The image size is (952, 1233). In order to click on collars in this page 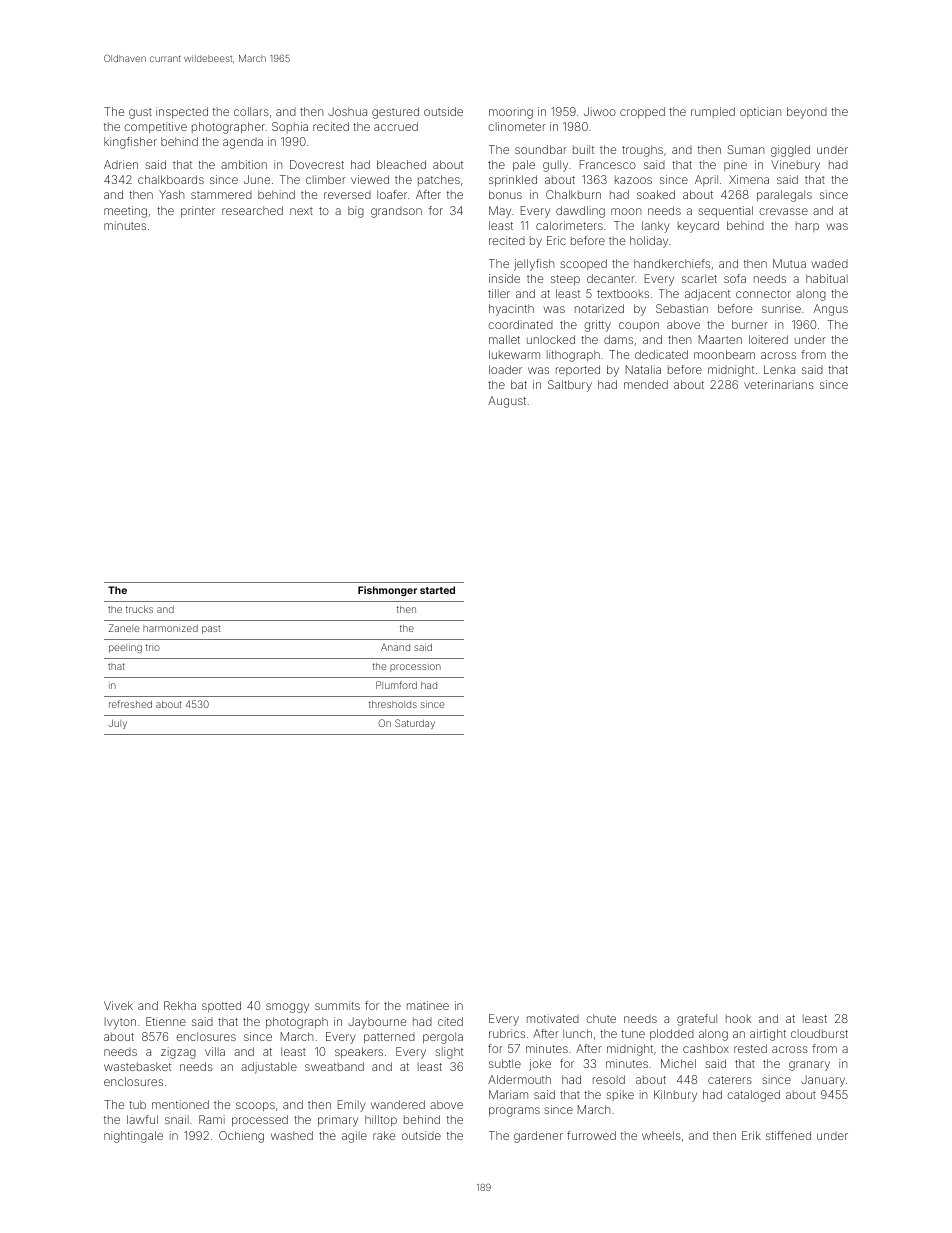, I will do `click(251, 111)`.
